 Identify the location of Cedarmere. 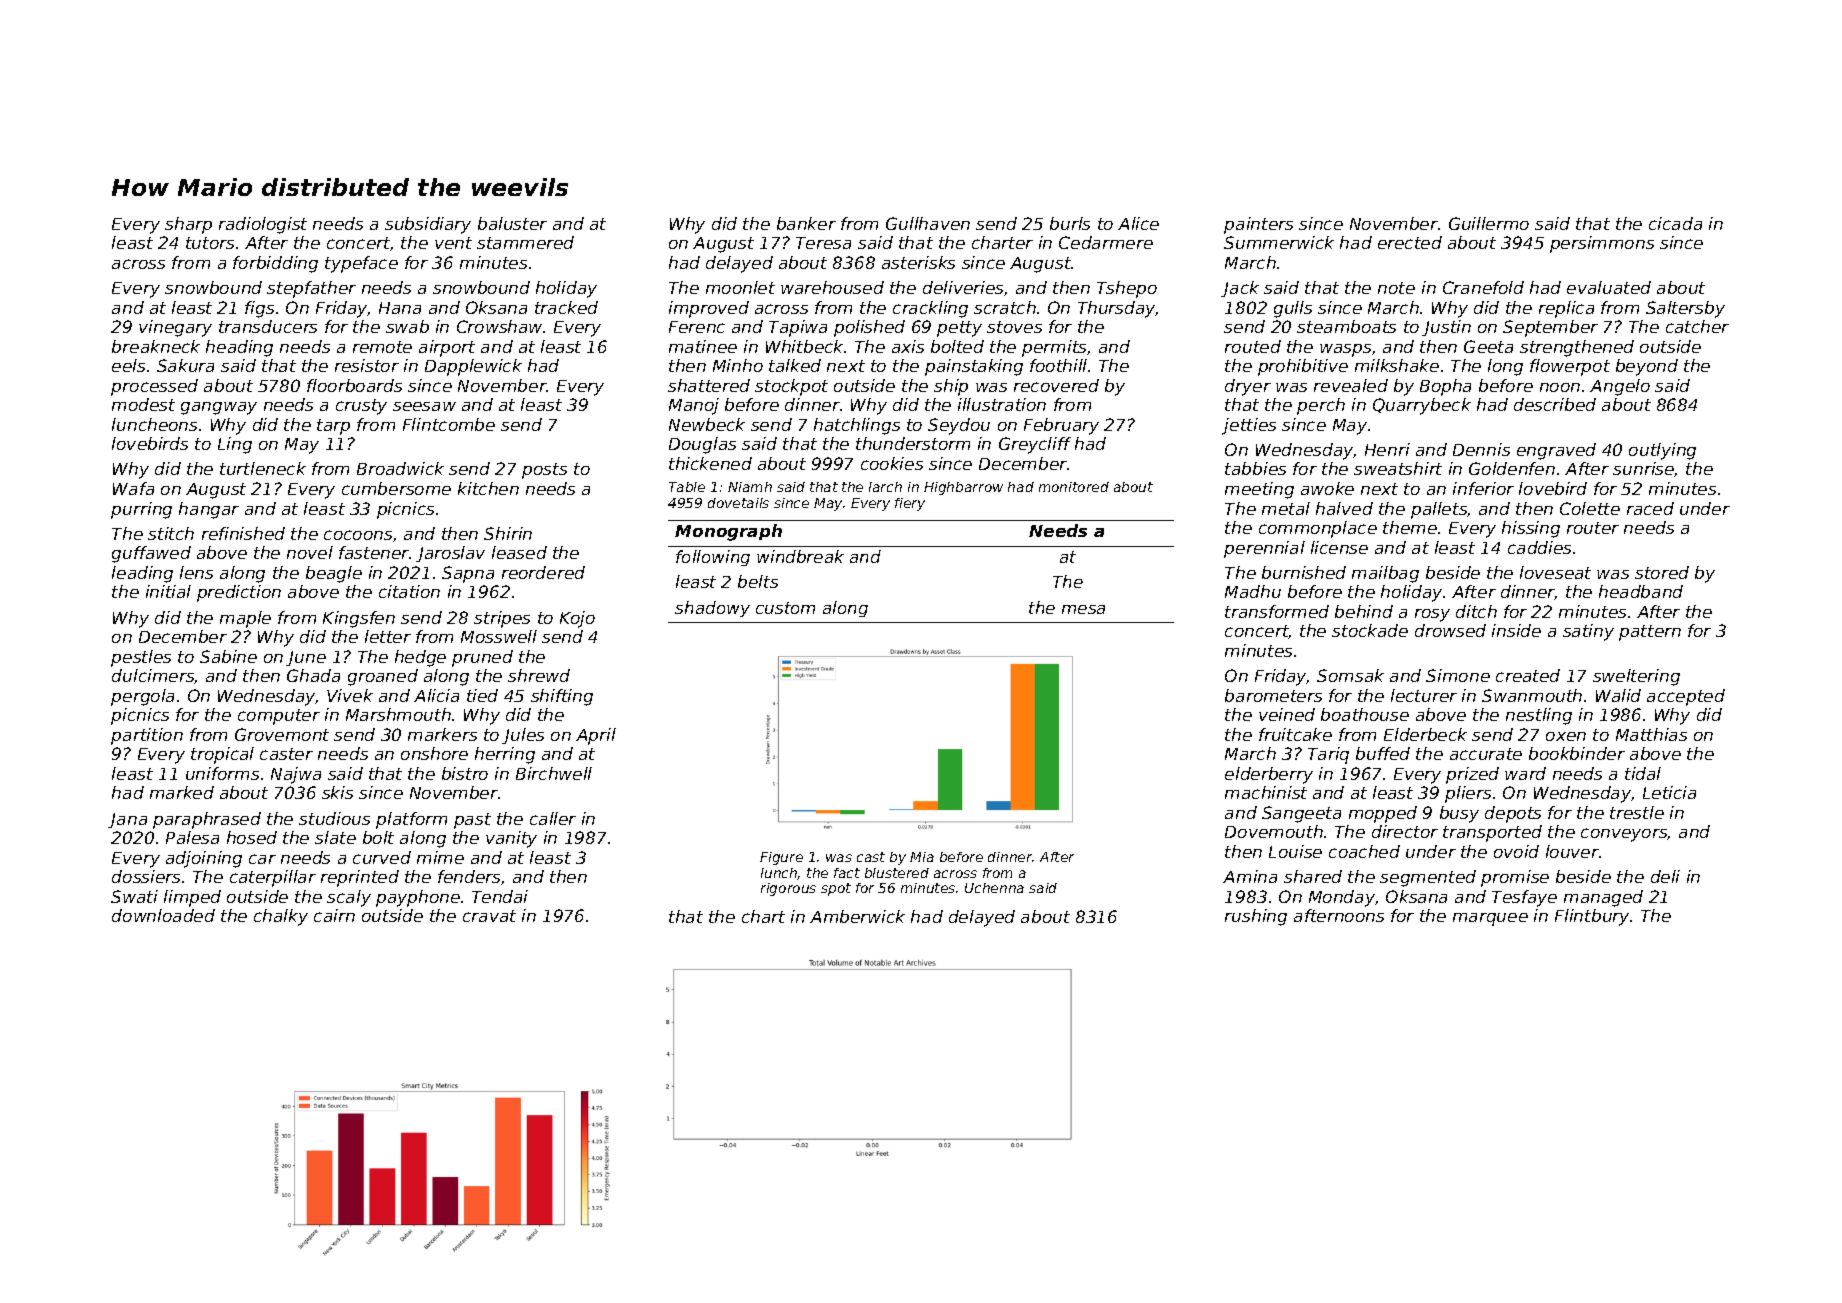
(1106, 242).
